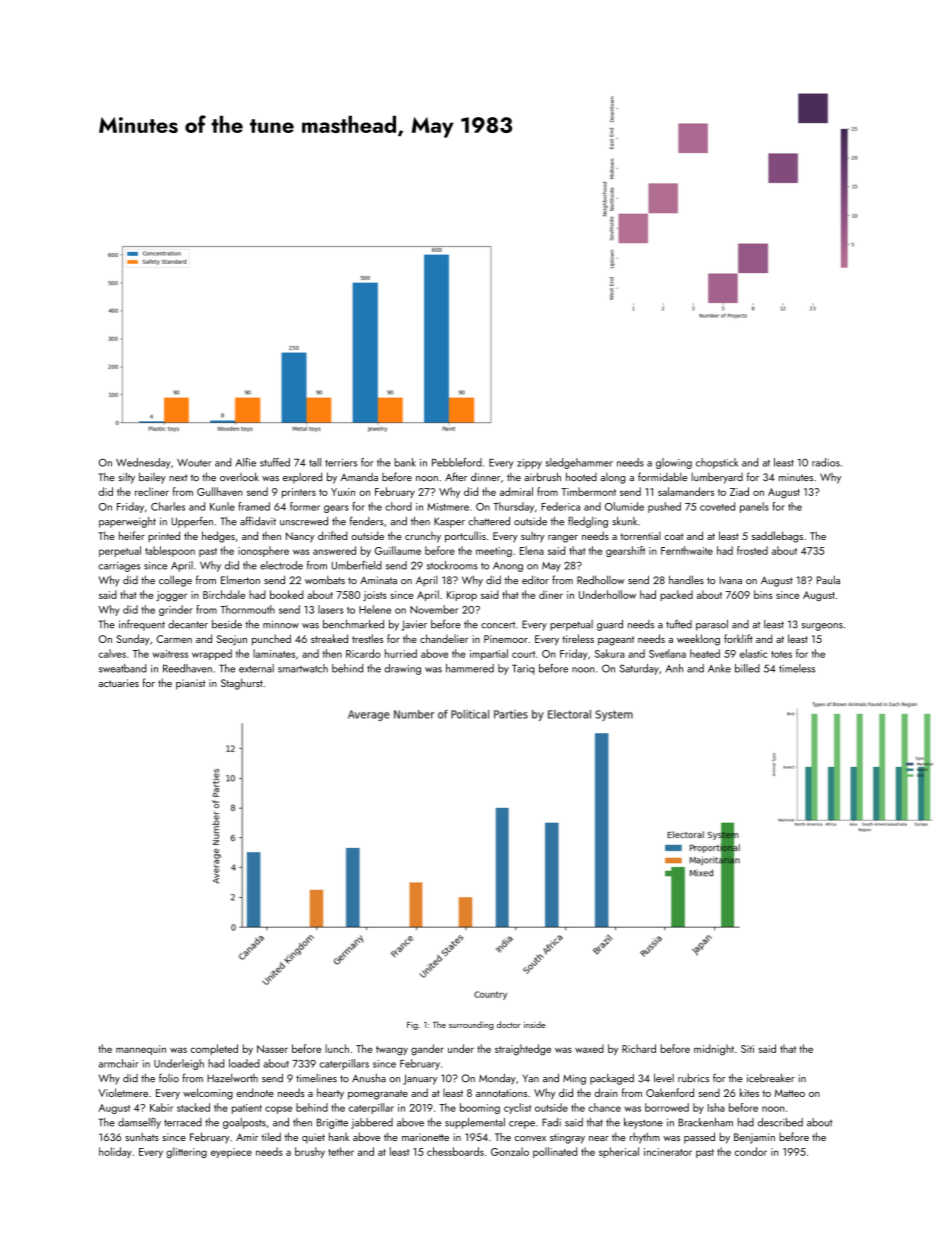  Describe the element at coordinates (797, 668) in the image. I see `timeless` at that location.
